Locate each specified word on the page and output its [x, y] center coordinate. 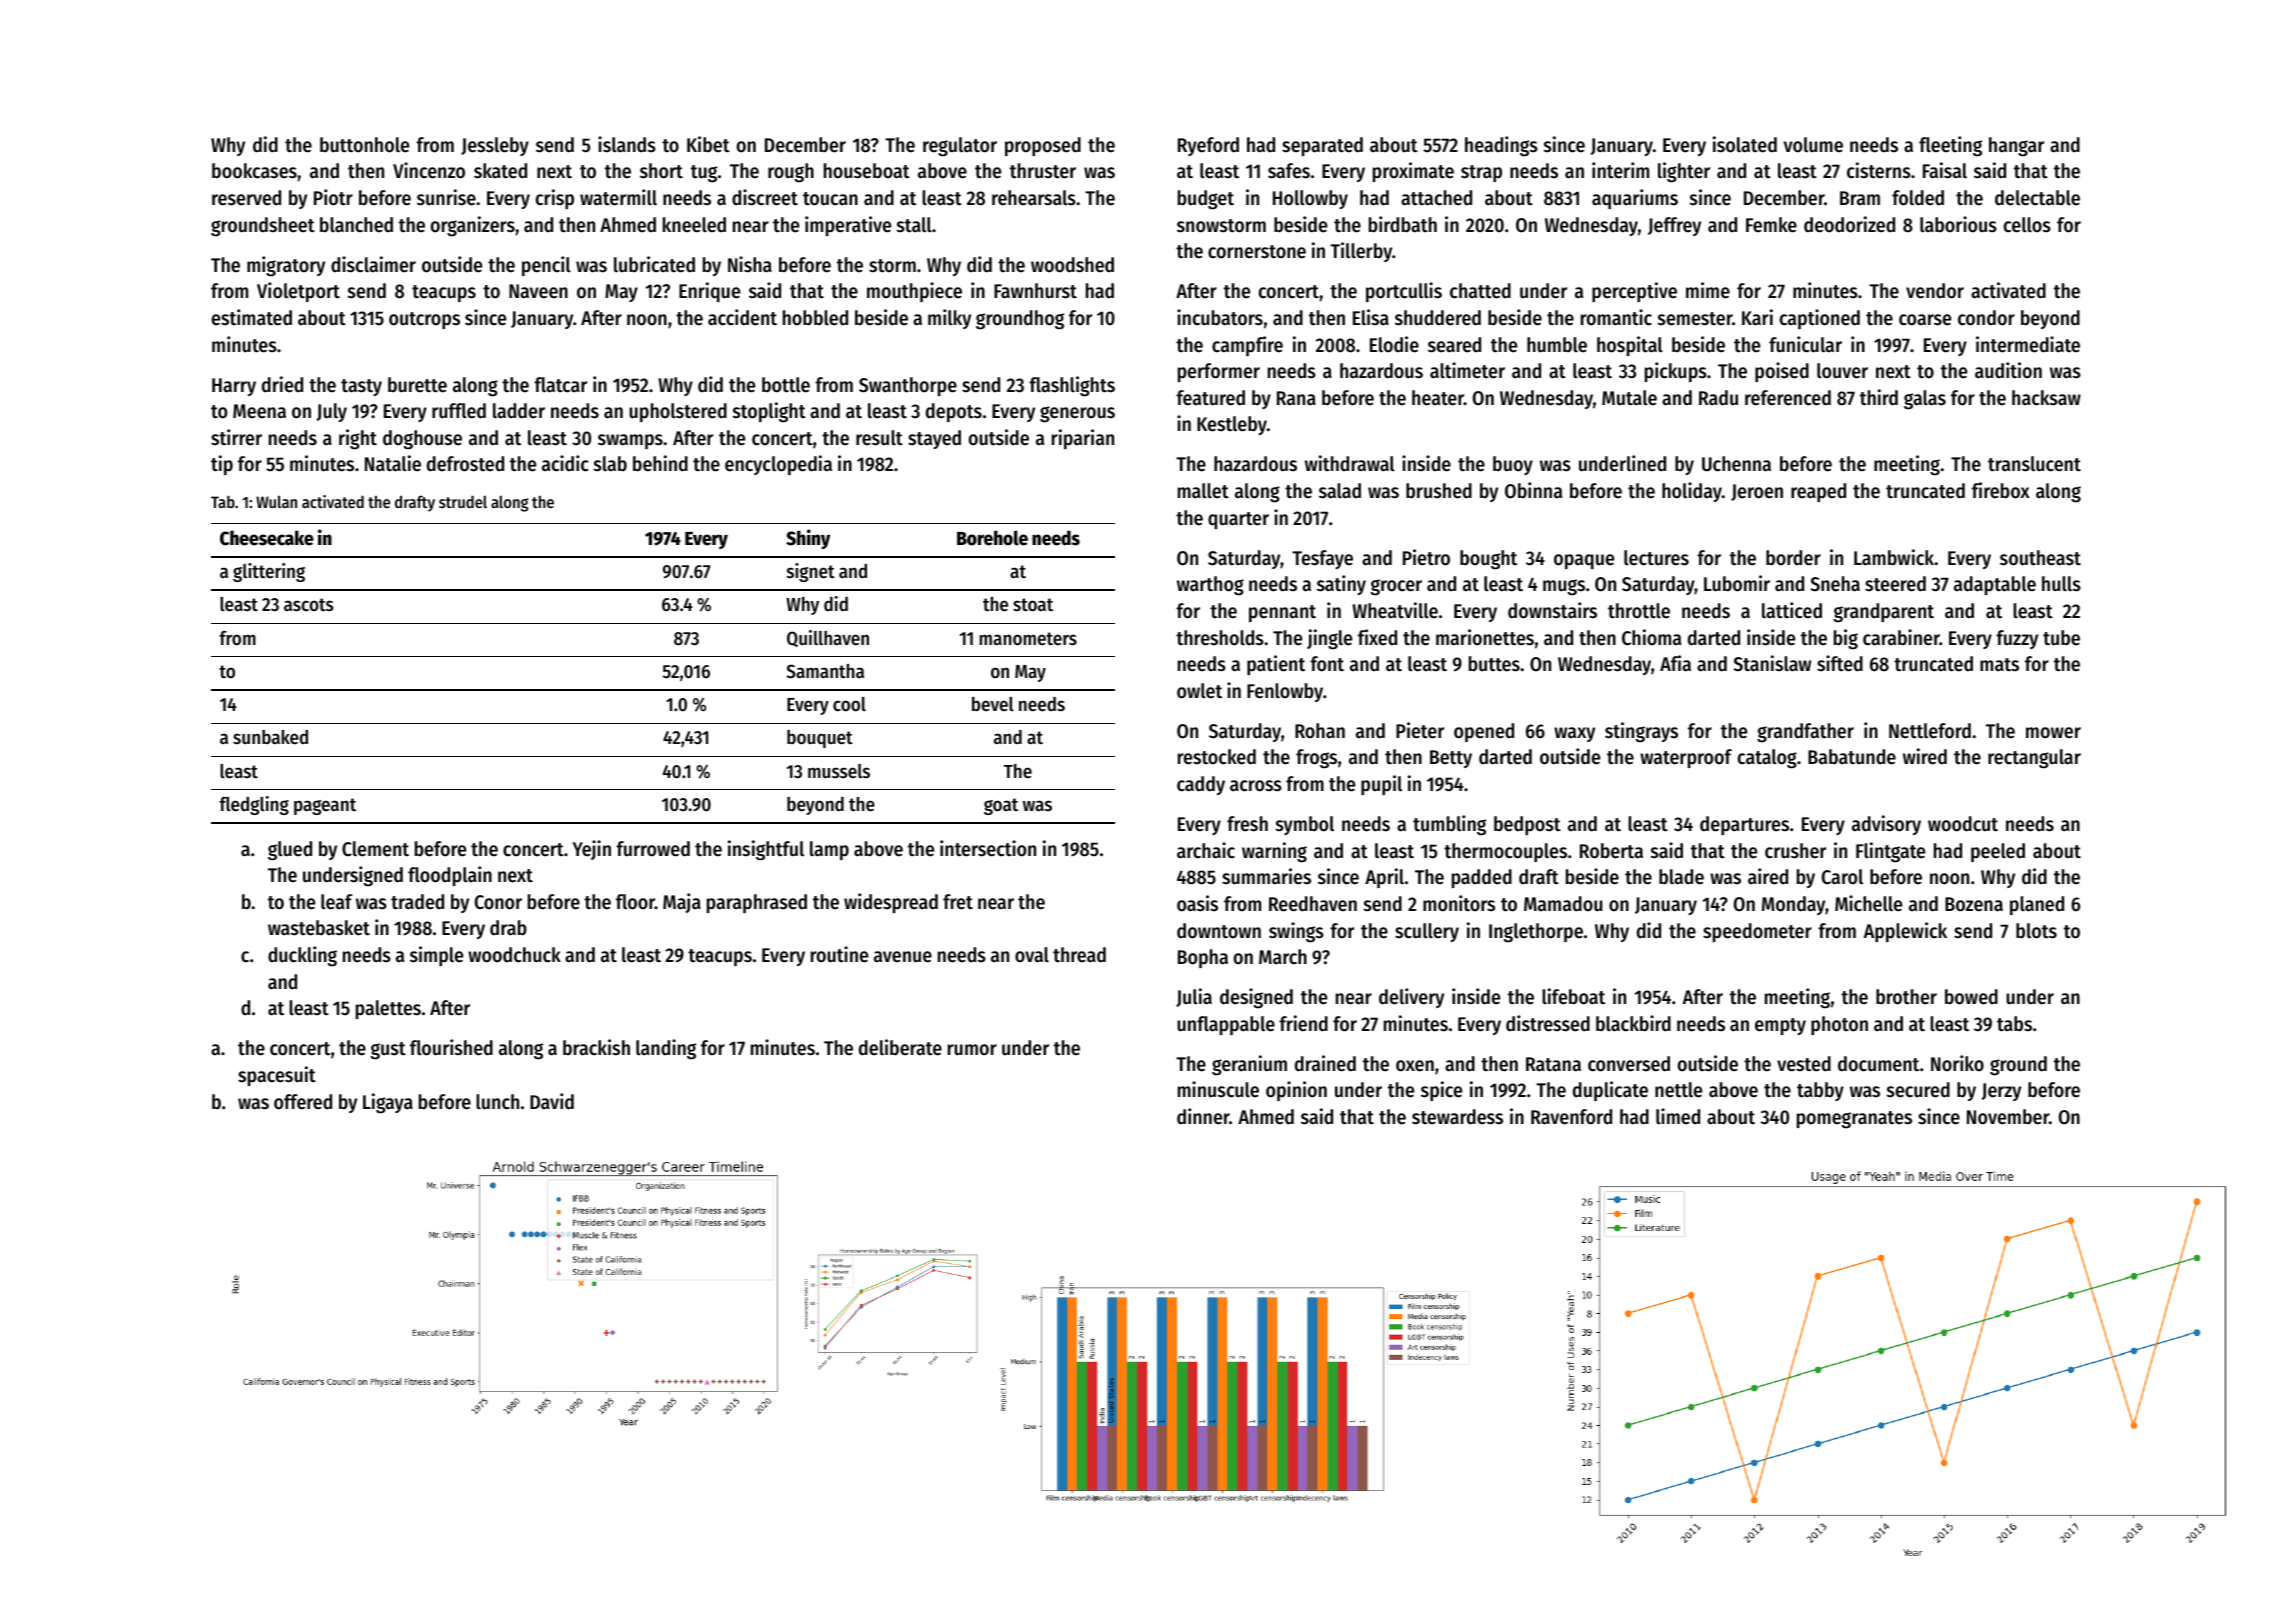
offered [303, 1102]
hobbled [815, 318]
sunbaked [270, 737]
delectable [2037, 198]
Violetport [298, 292]
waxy [1574, 734]
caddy [1201, 785]
